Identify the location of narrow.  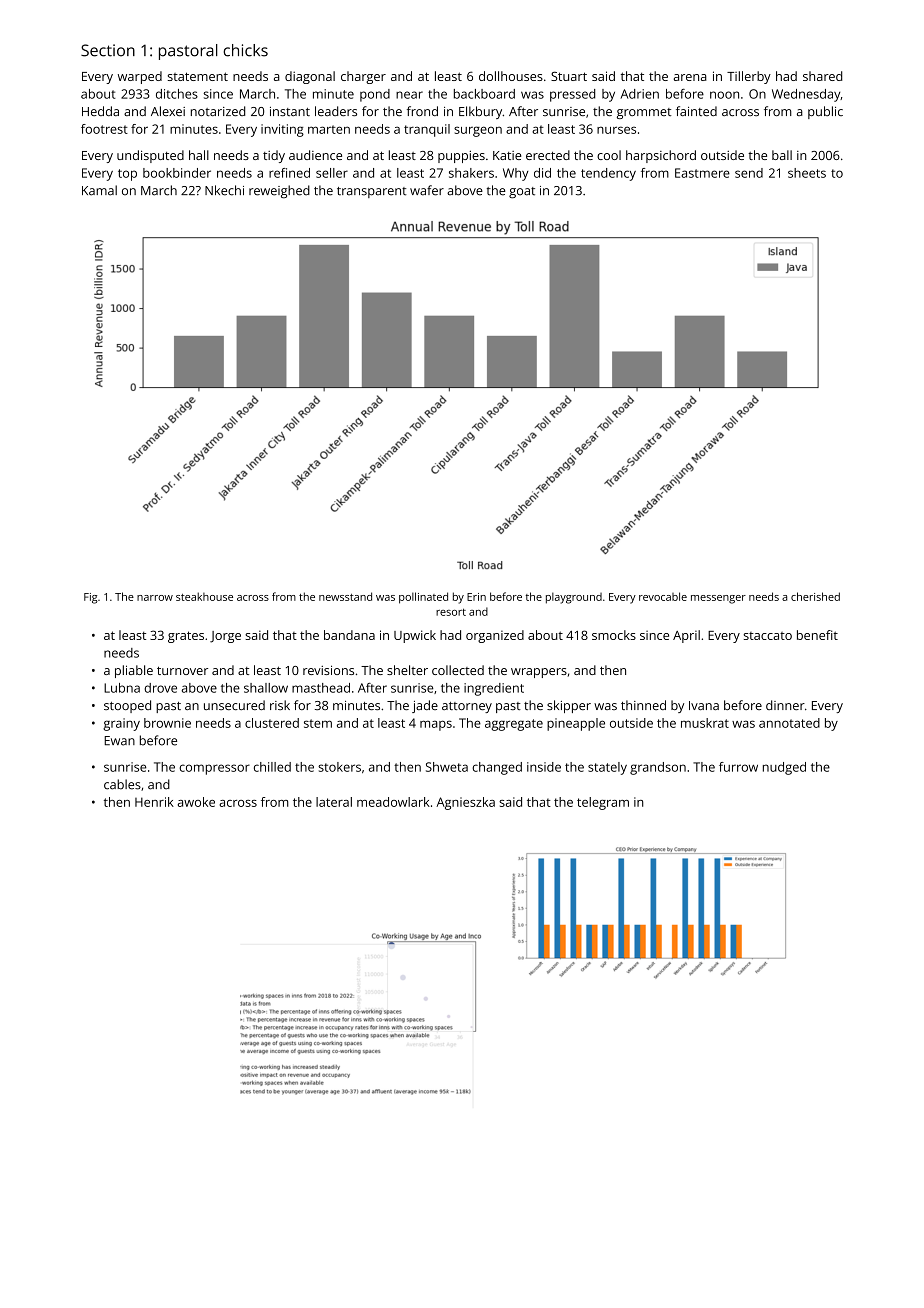
(155, 598).
